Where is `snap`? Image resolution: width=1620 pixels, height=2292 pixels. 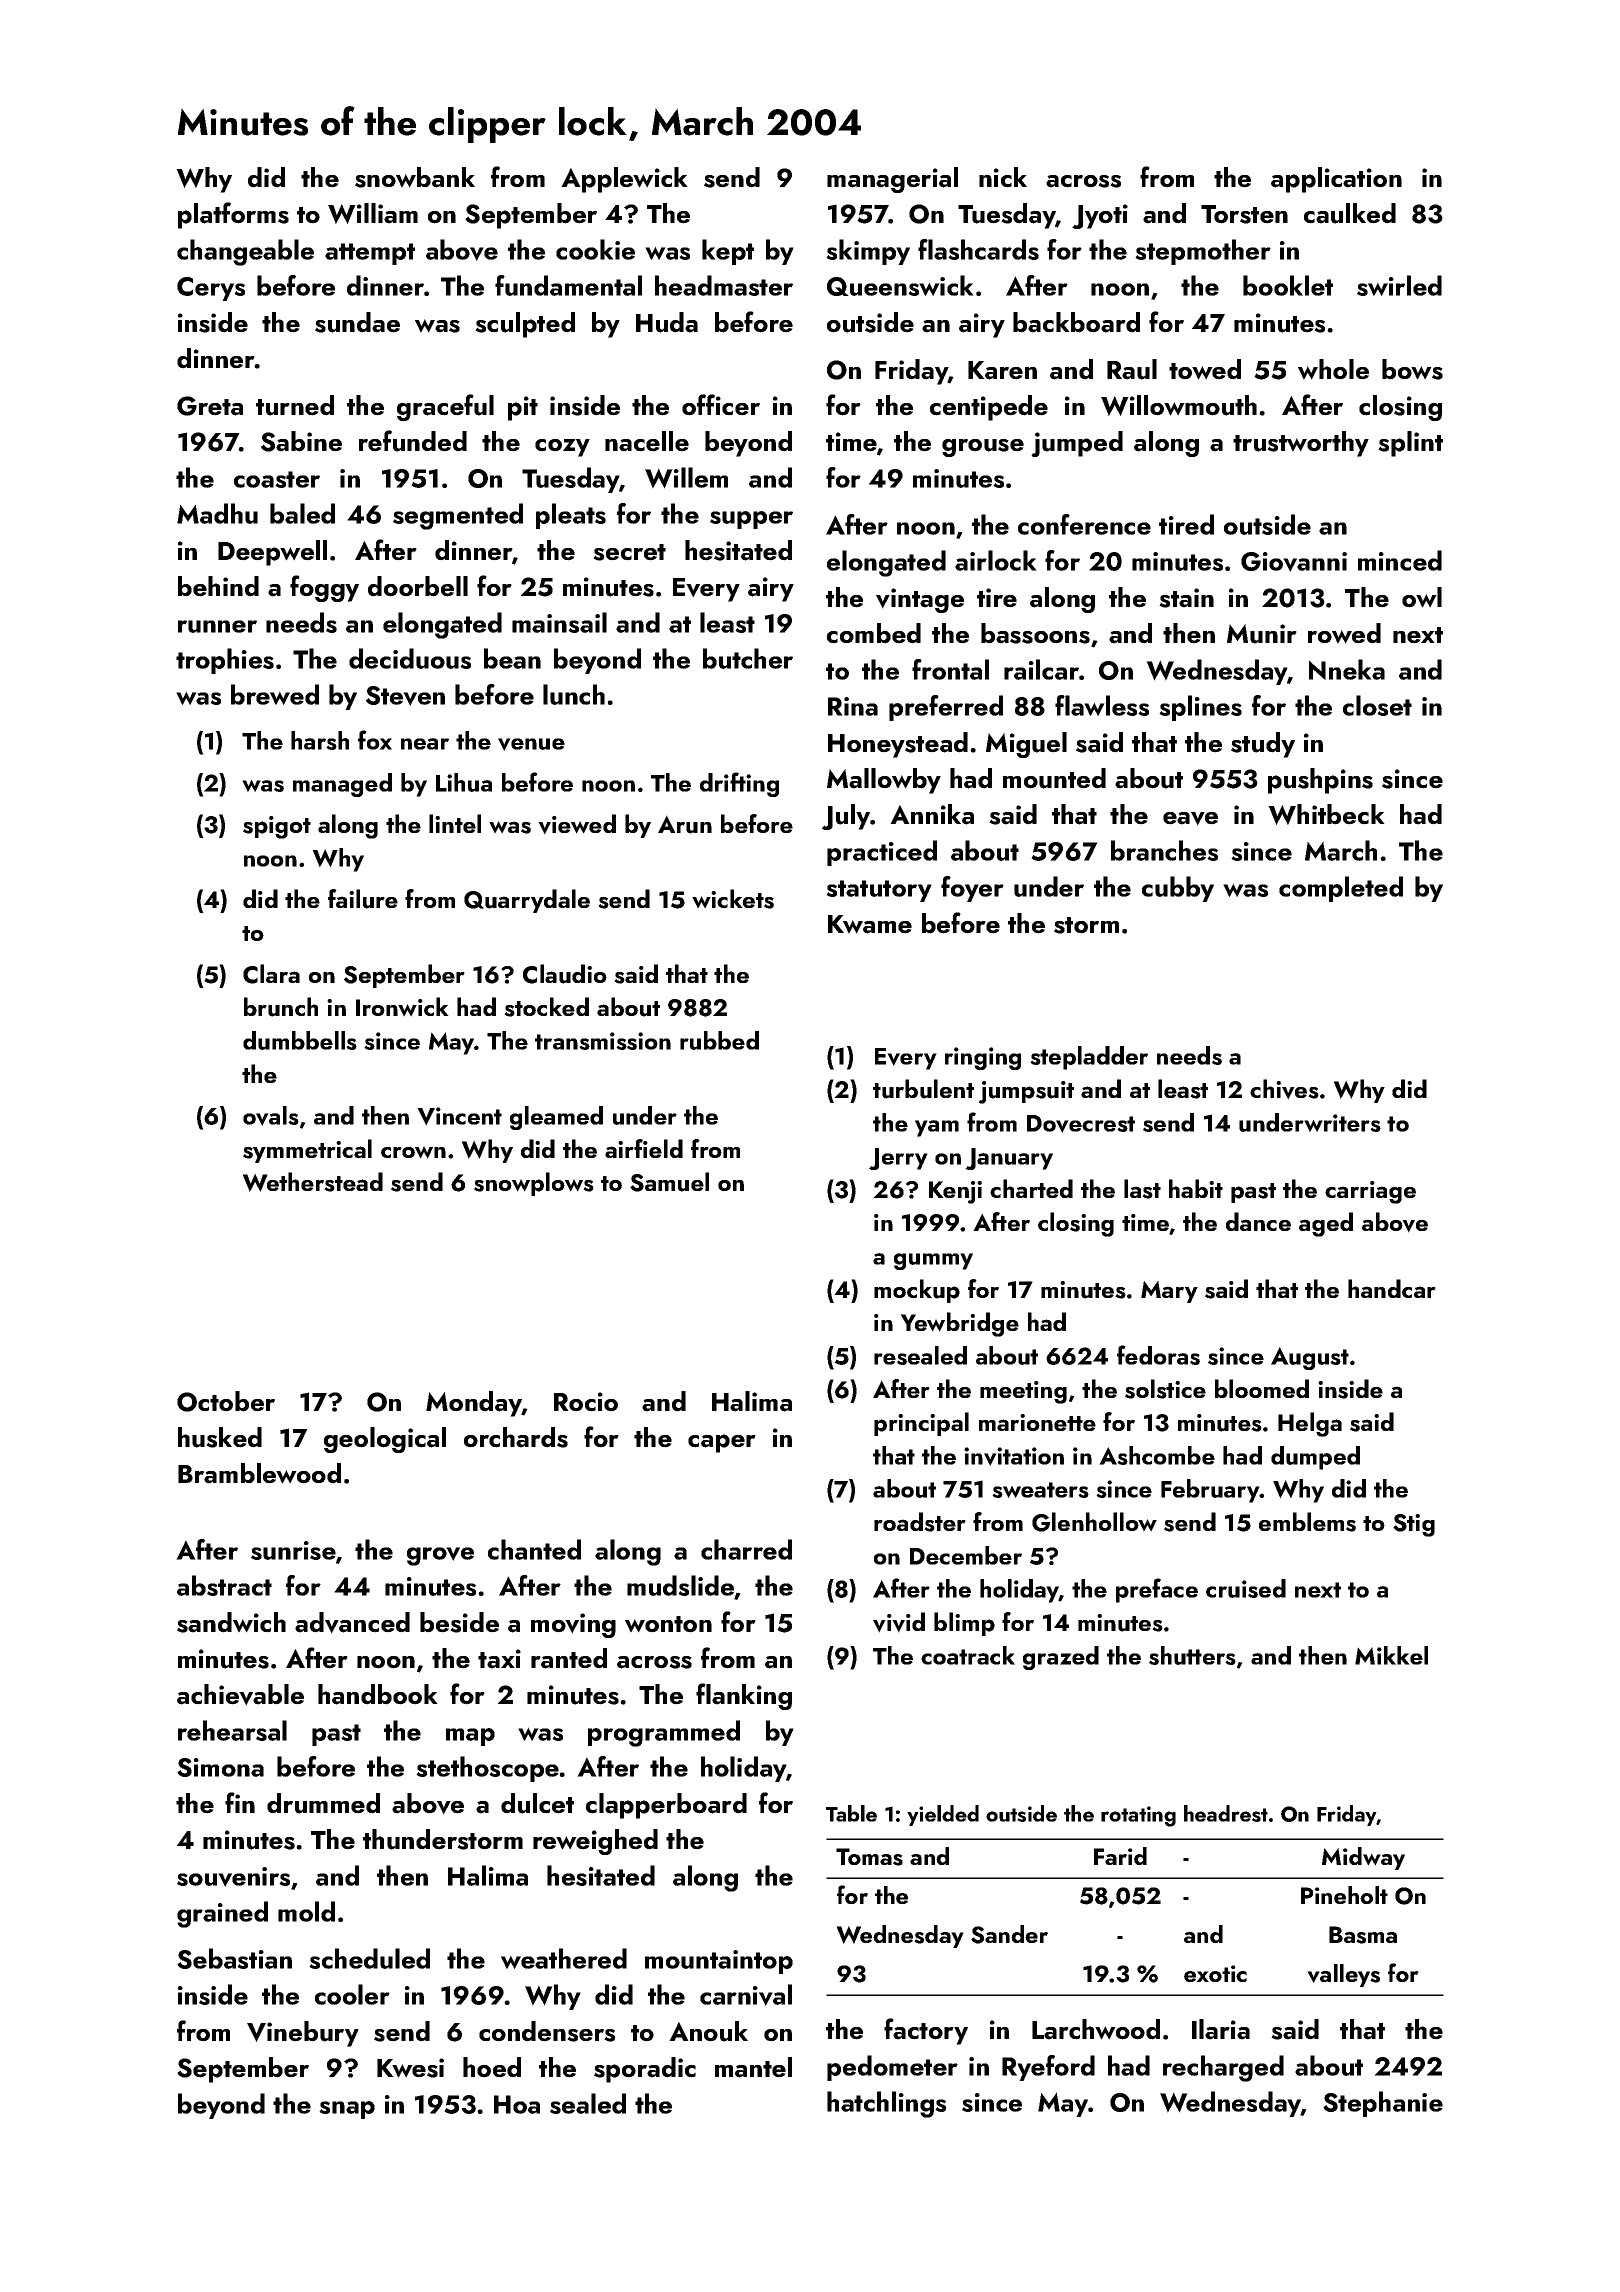
snap is located at coordinates (347, 2110).
